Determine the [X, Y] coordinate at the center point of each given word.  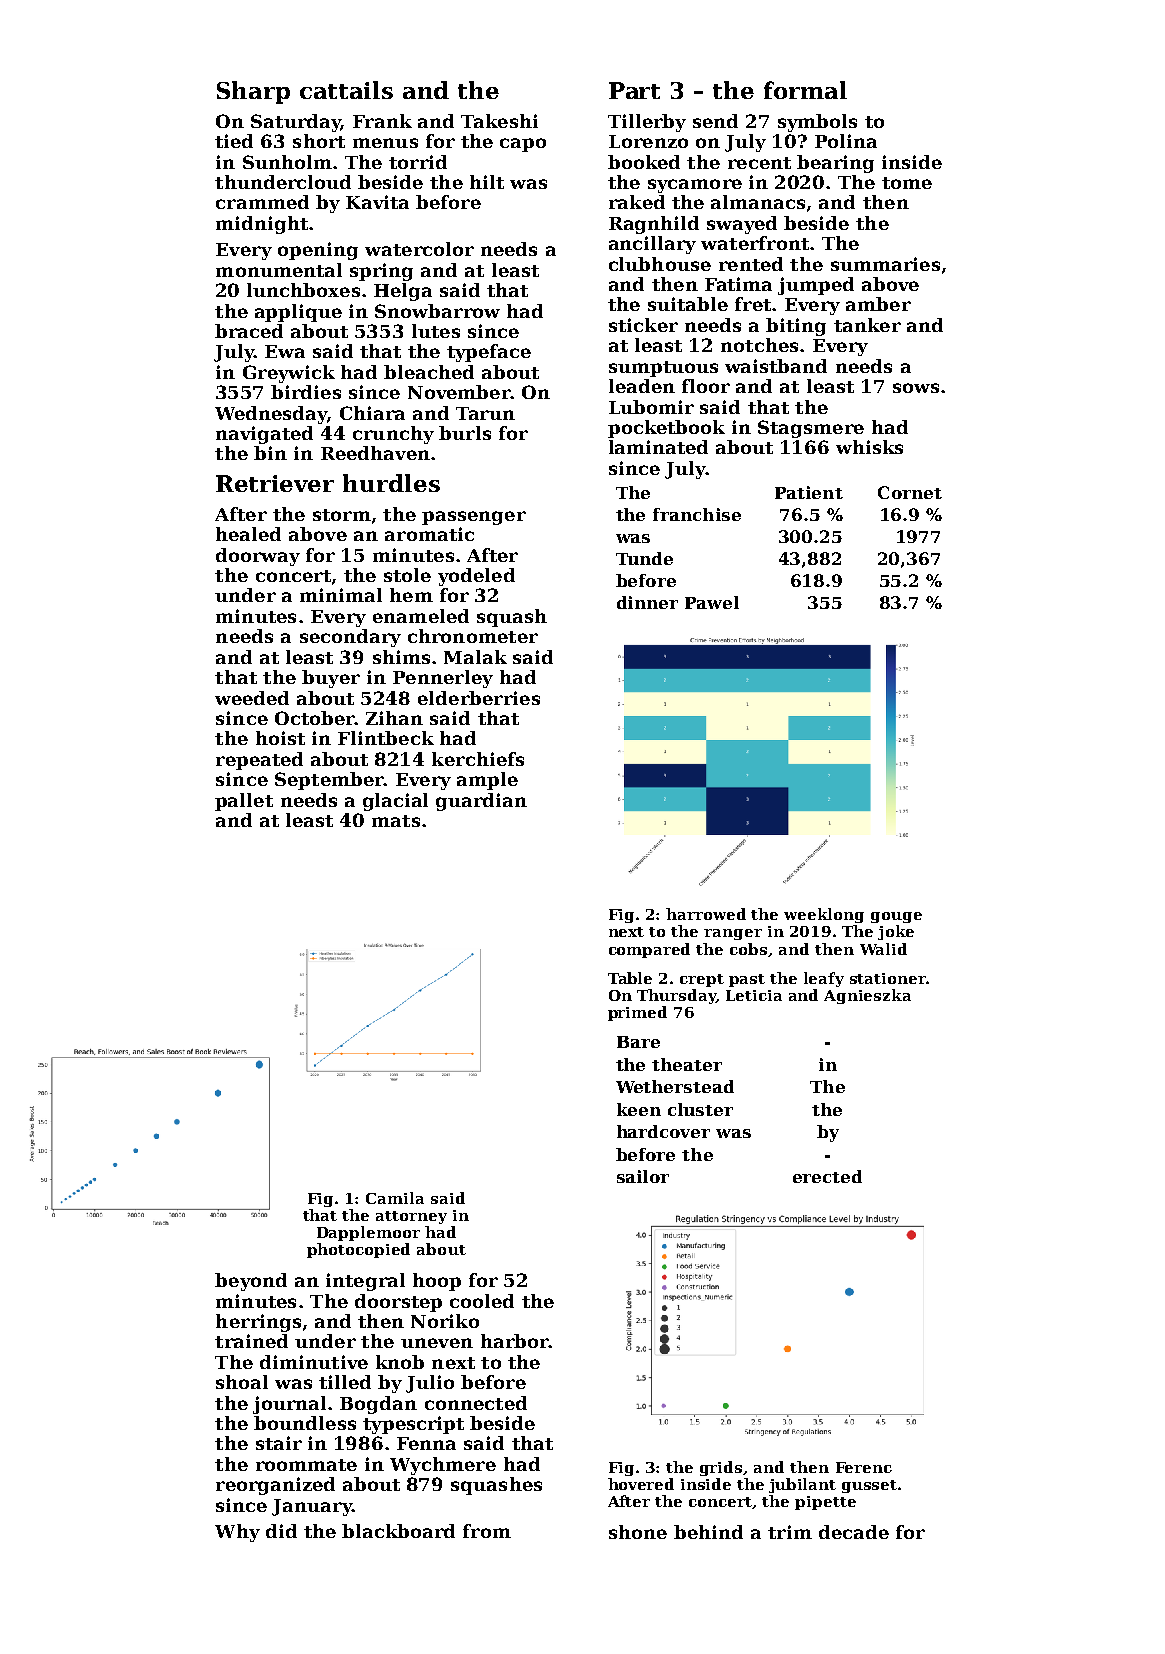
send [715, 121]
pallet [244, 802]
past [747, 980]
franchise [697, 514]
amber [878, 304]
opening [318, 251]
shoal [242, 1382]
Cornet [910, 492]
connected [476, 1403]
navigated [264, 435]
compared [649, 950]
